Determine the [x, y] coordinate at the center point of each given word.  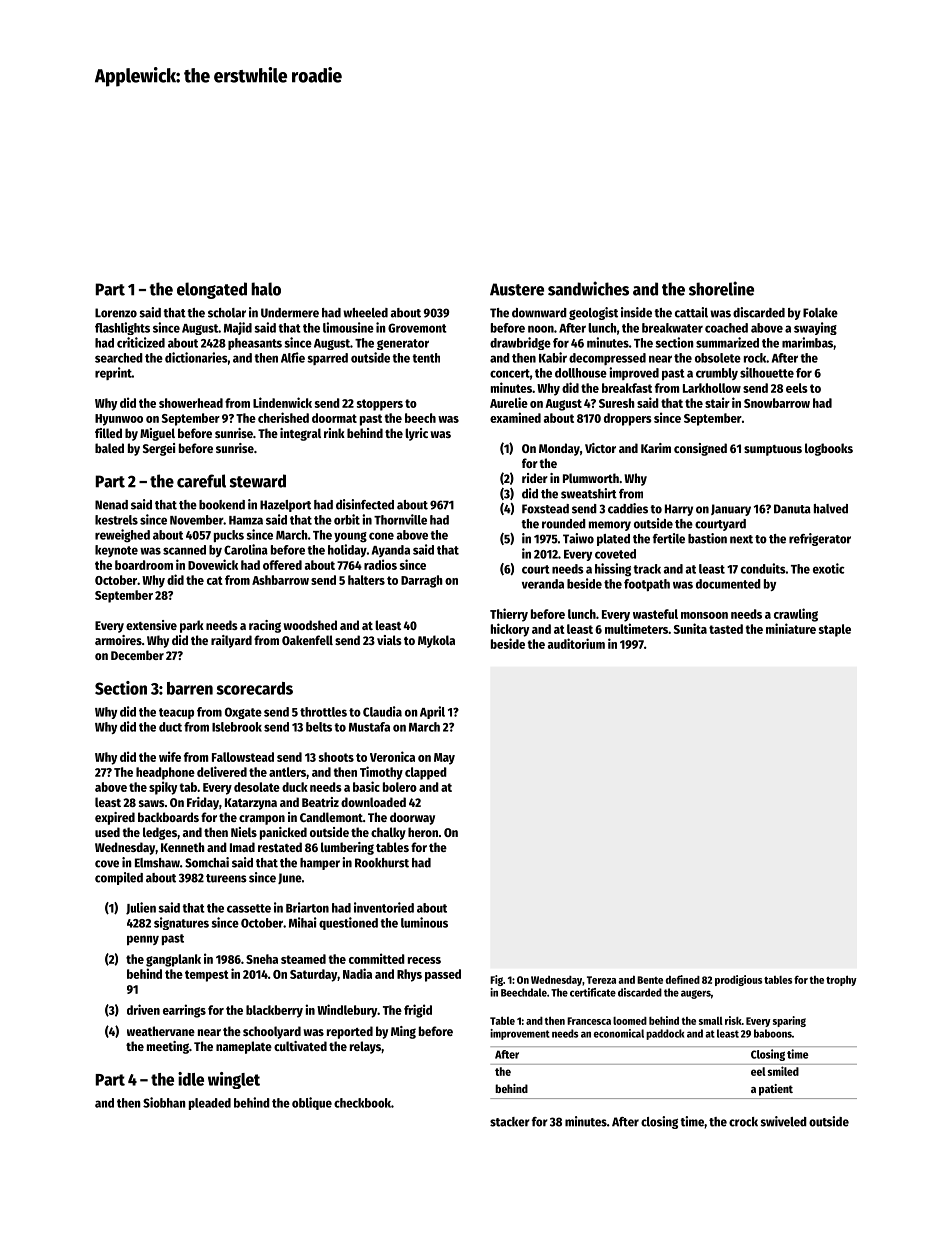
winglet [234, 1080]
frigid [418, 1011]
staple [835, 630]
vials [389, 640]
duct [170, 727]
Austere [517, 289]
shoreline [721, 288]
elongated [212, 290]
